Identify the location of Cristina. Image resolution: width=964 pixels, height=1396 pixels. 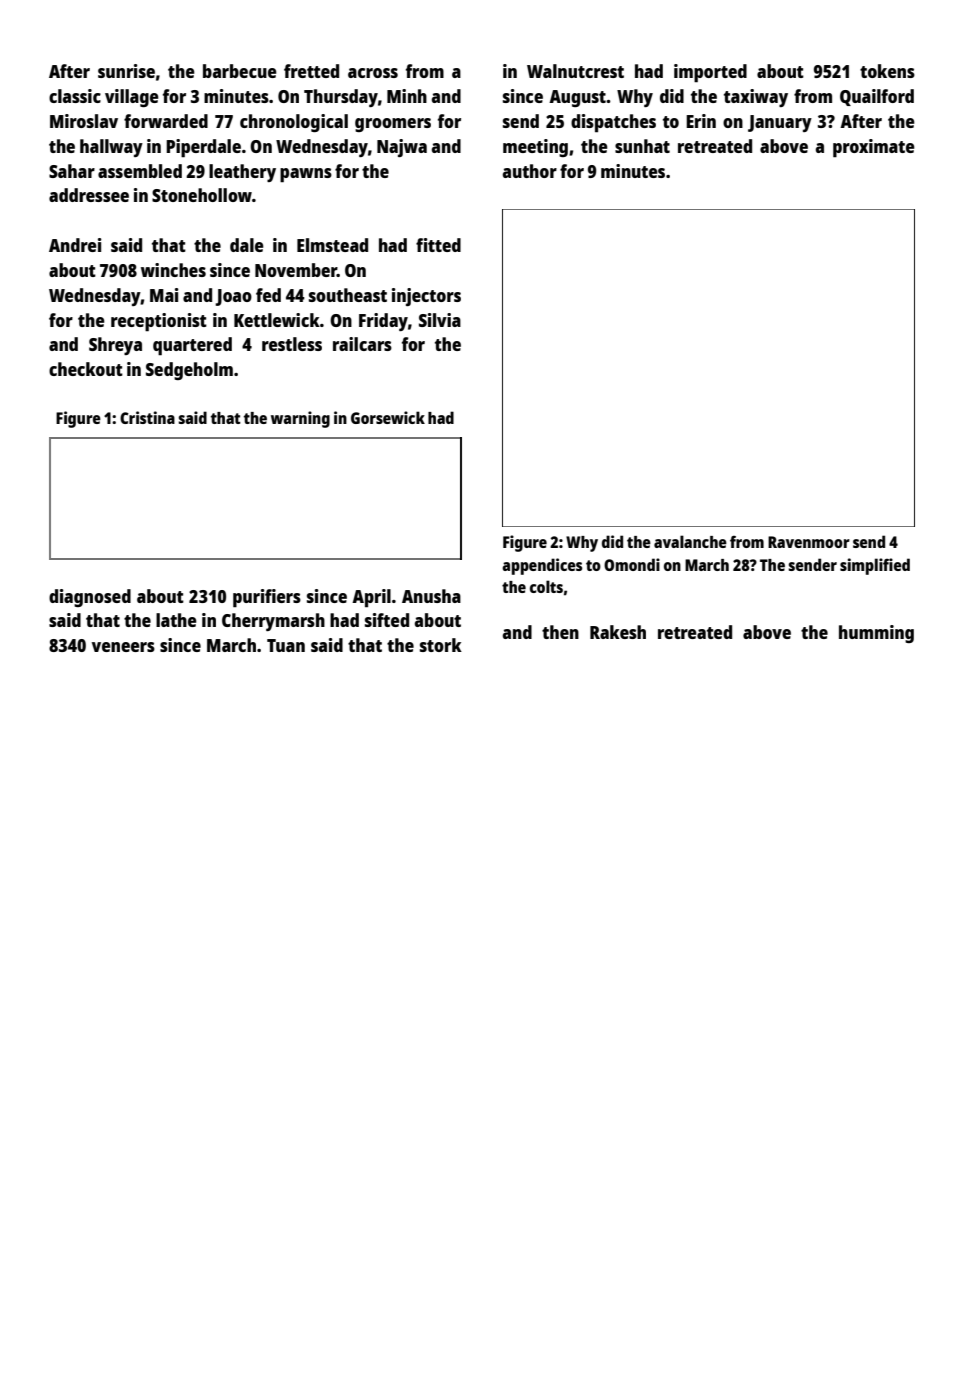
(147, 417).
